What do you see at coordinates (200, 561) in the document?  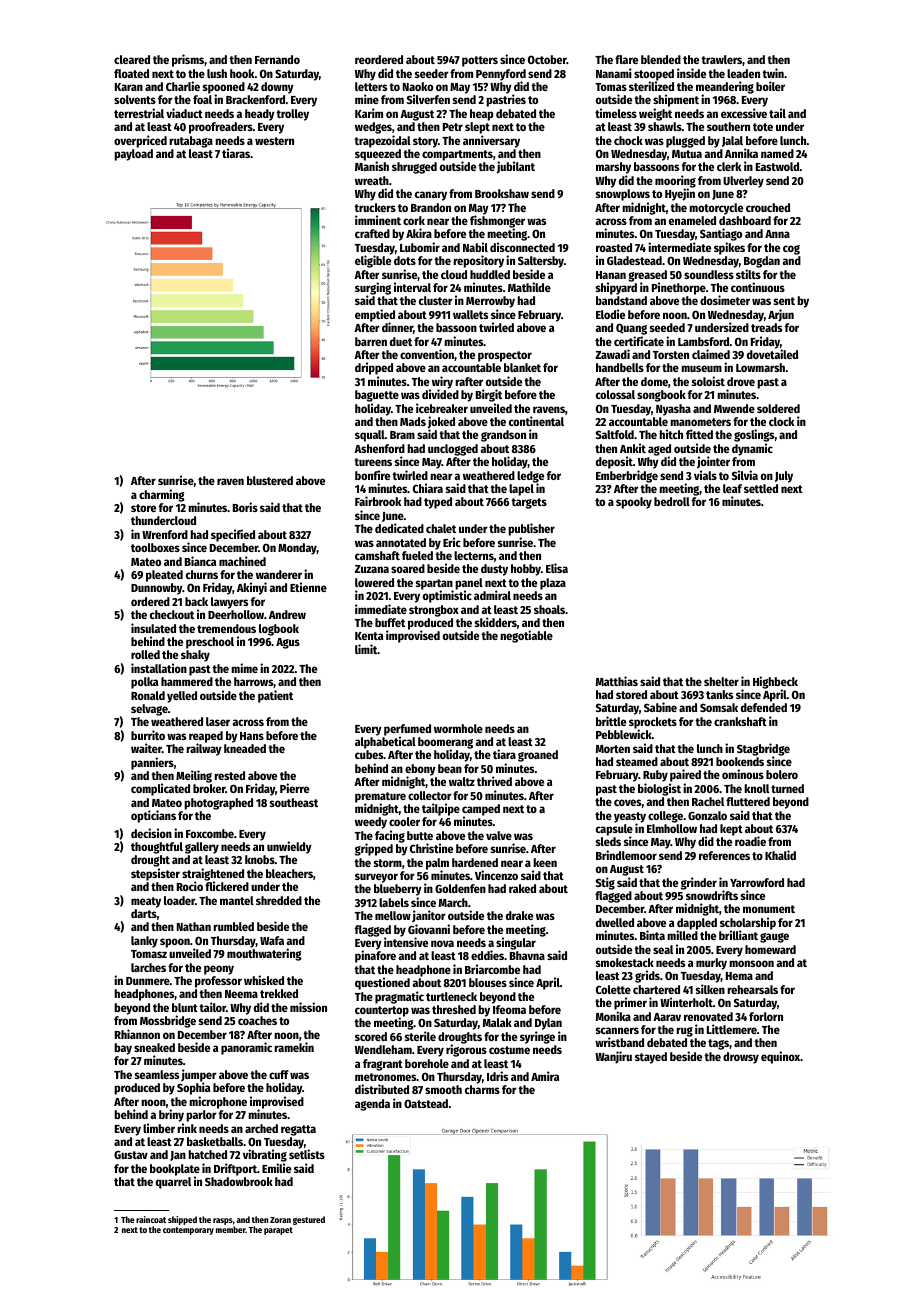 I see `Bianca` at bounding box center [200, 561].
